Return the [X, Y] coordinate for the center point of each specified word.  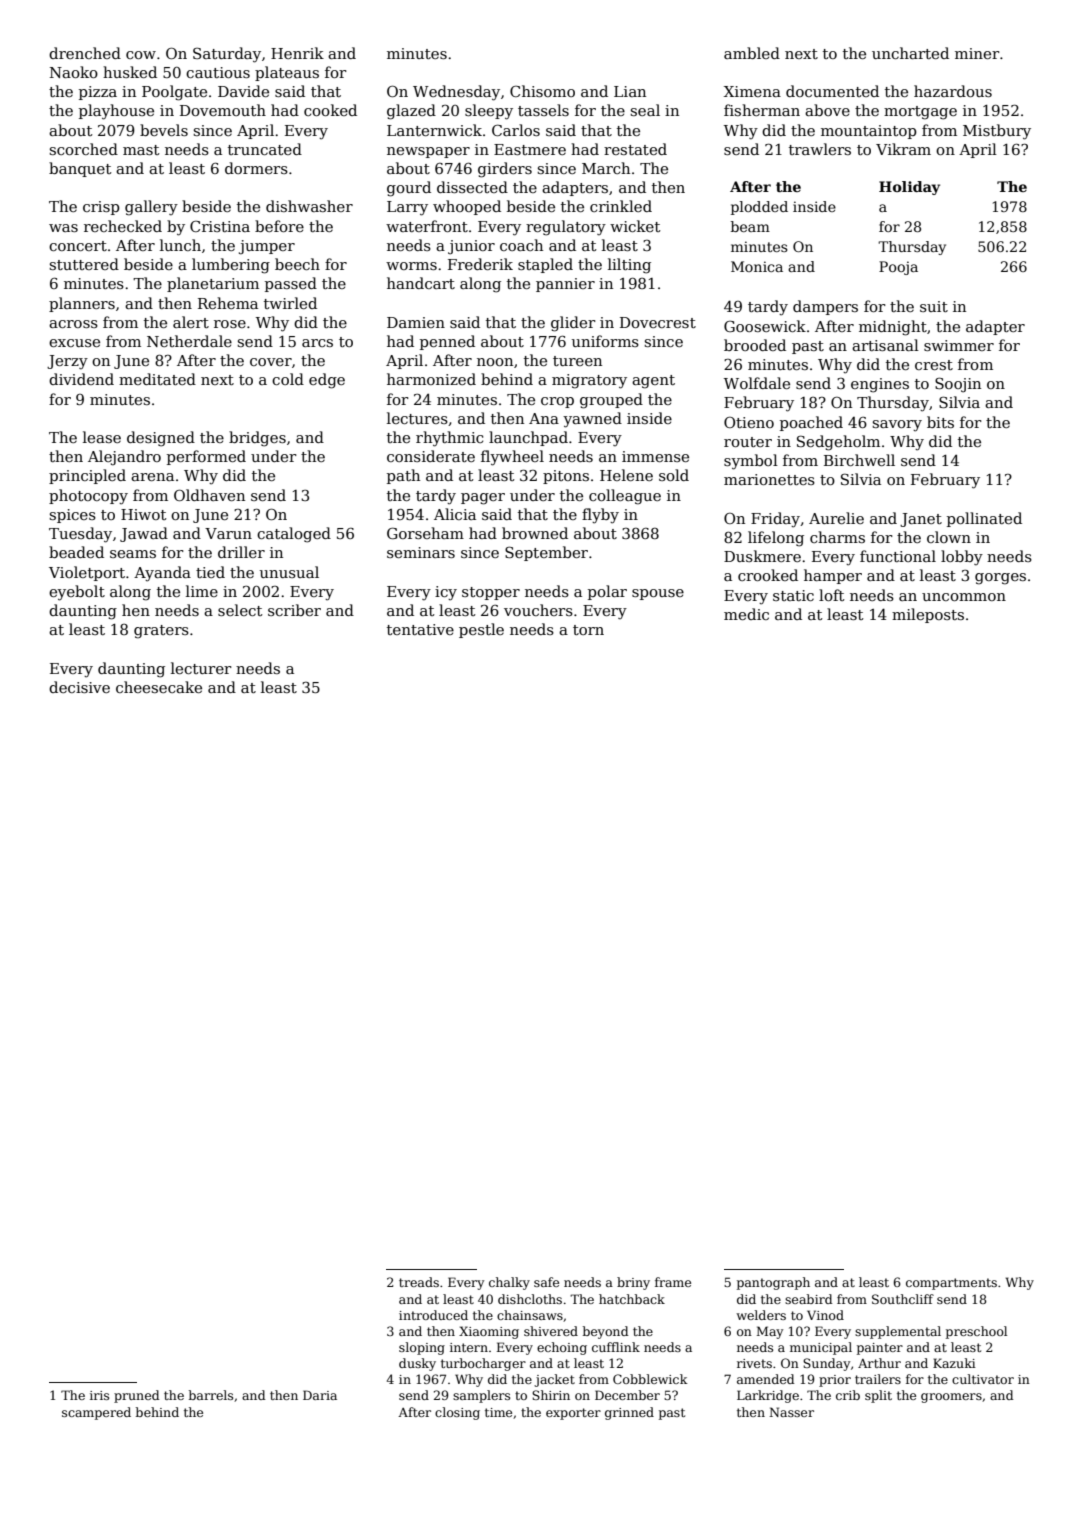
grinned [629, 1413]
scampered [96, 1413]
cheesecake [159, 687]
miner [977, 53]
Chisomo [542, 91]
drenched [85, 53]
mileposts [928, 615]
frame [673, 1282]
